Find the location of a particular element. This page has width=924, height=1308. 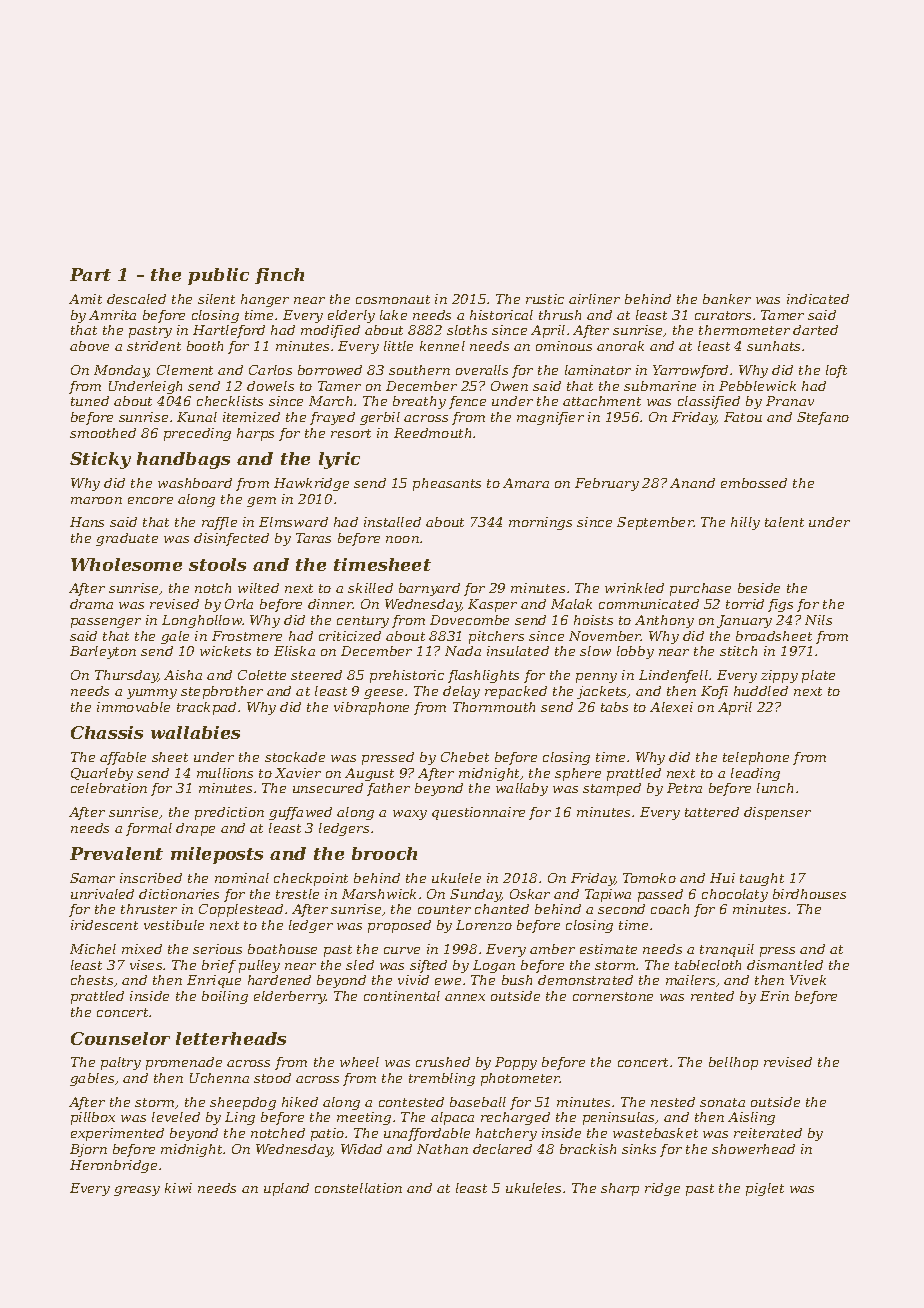

thermometer is located at coordinates (744, 330).
